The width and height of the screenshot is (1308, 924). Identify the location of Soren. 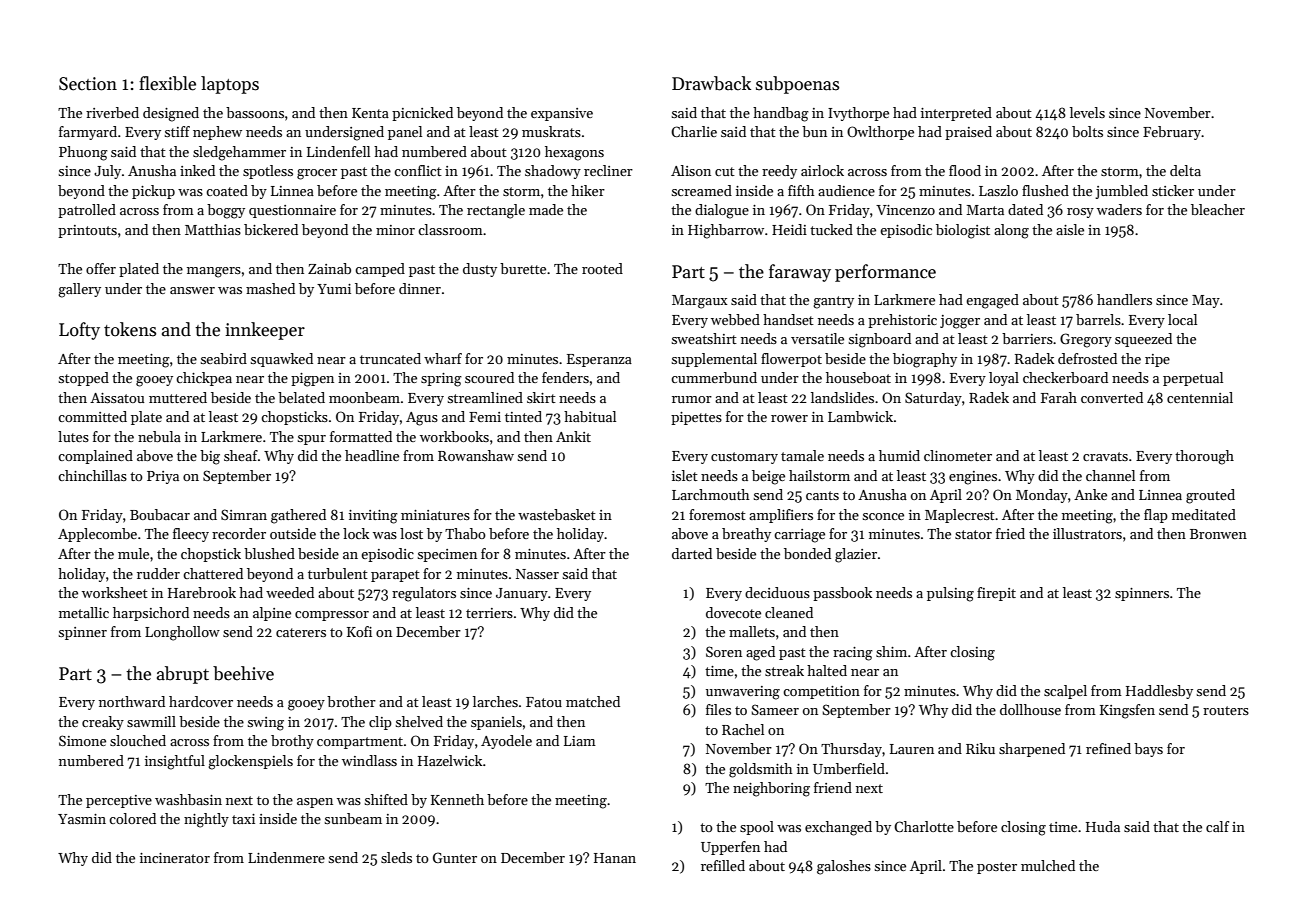
(724, 651).
